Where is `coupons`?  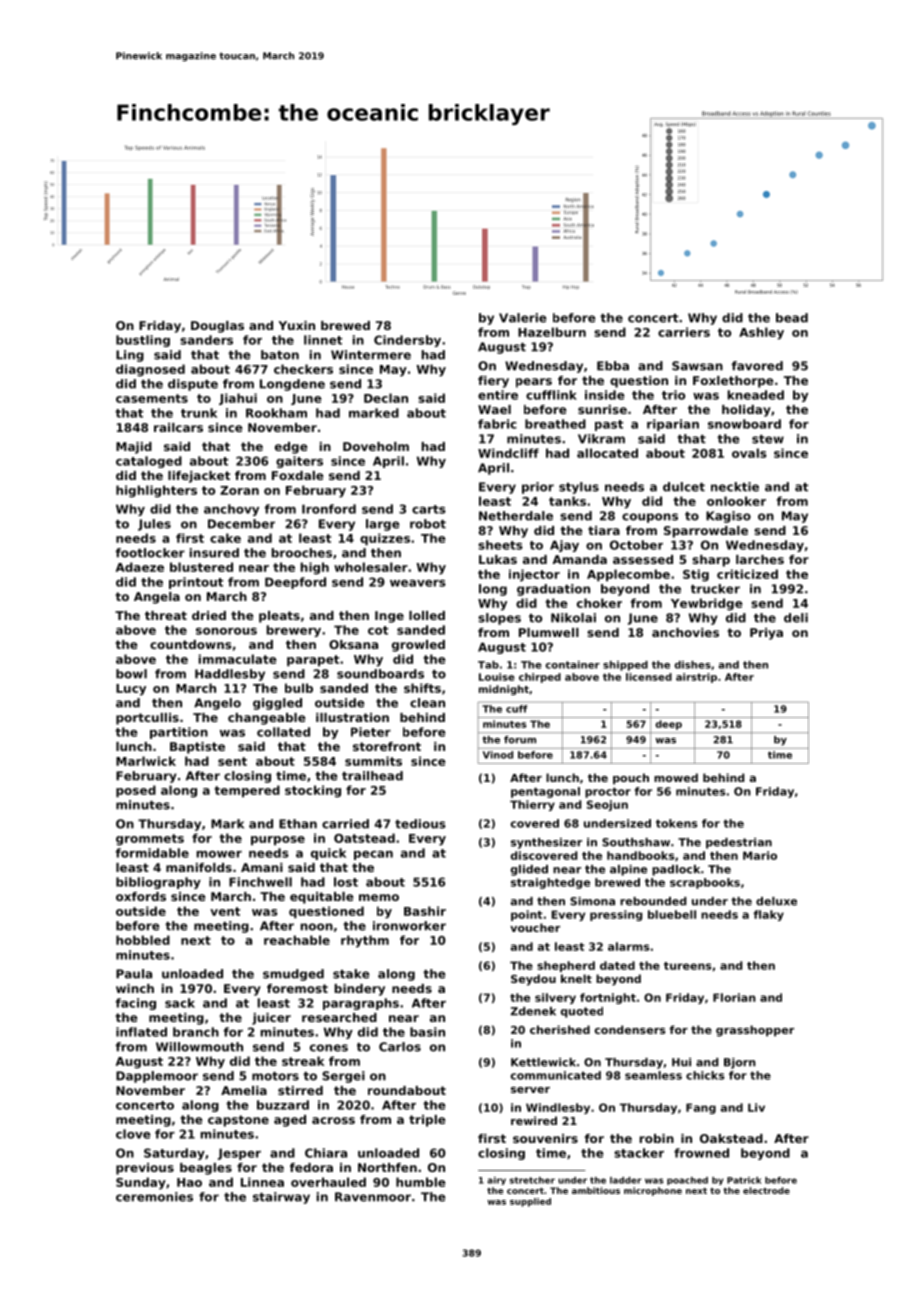 coupons is located at coordinates (650, 518).
